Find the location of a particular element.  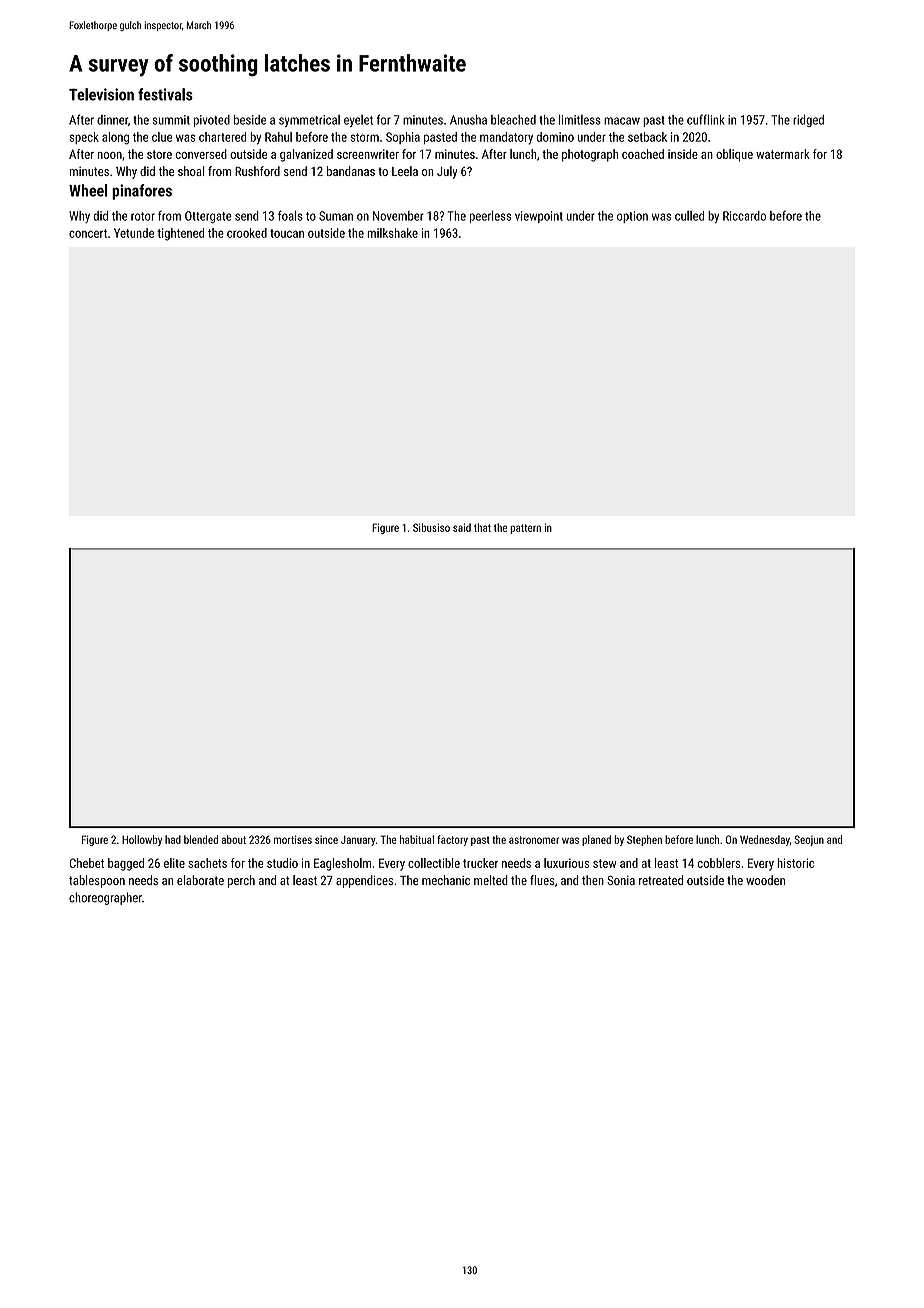

Riccardo is located at coordinates (744, 216).
